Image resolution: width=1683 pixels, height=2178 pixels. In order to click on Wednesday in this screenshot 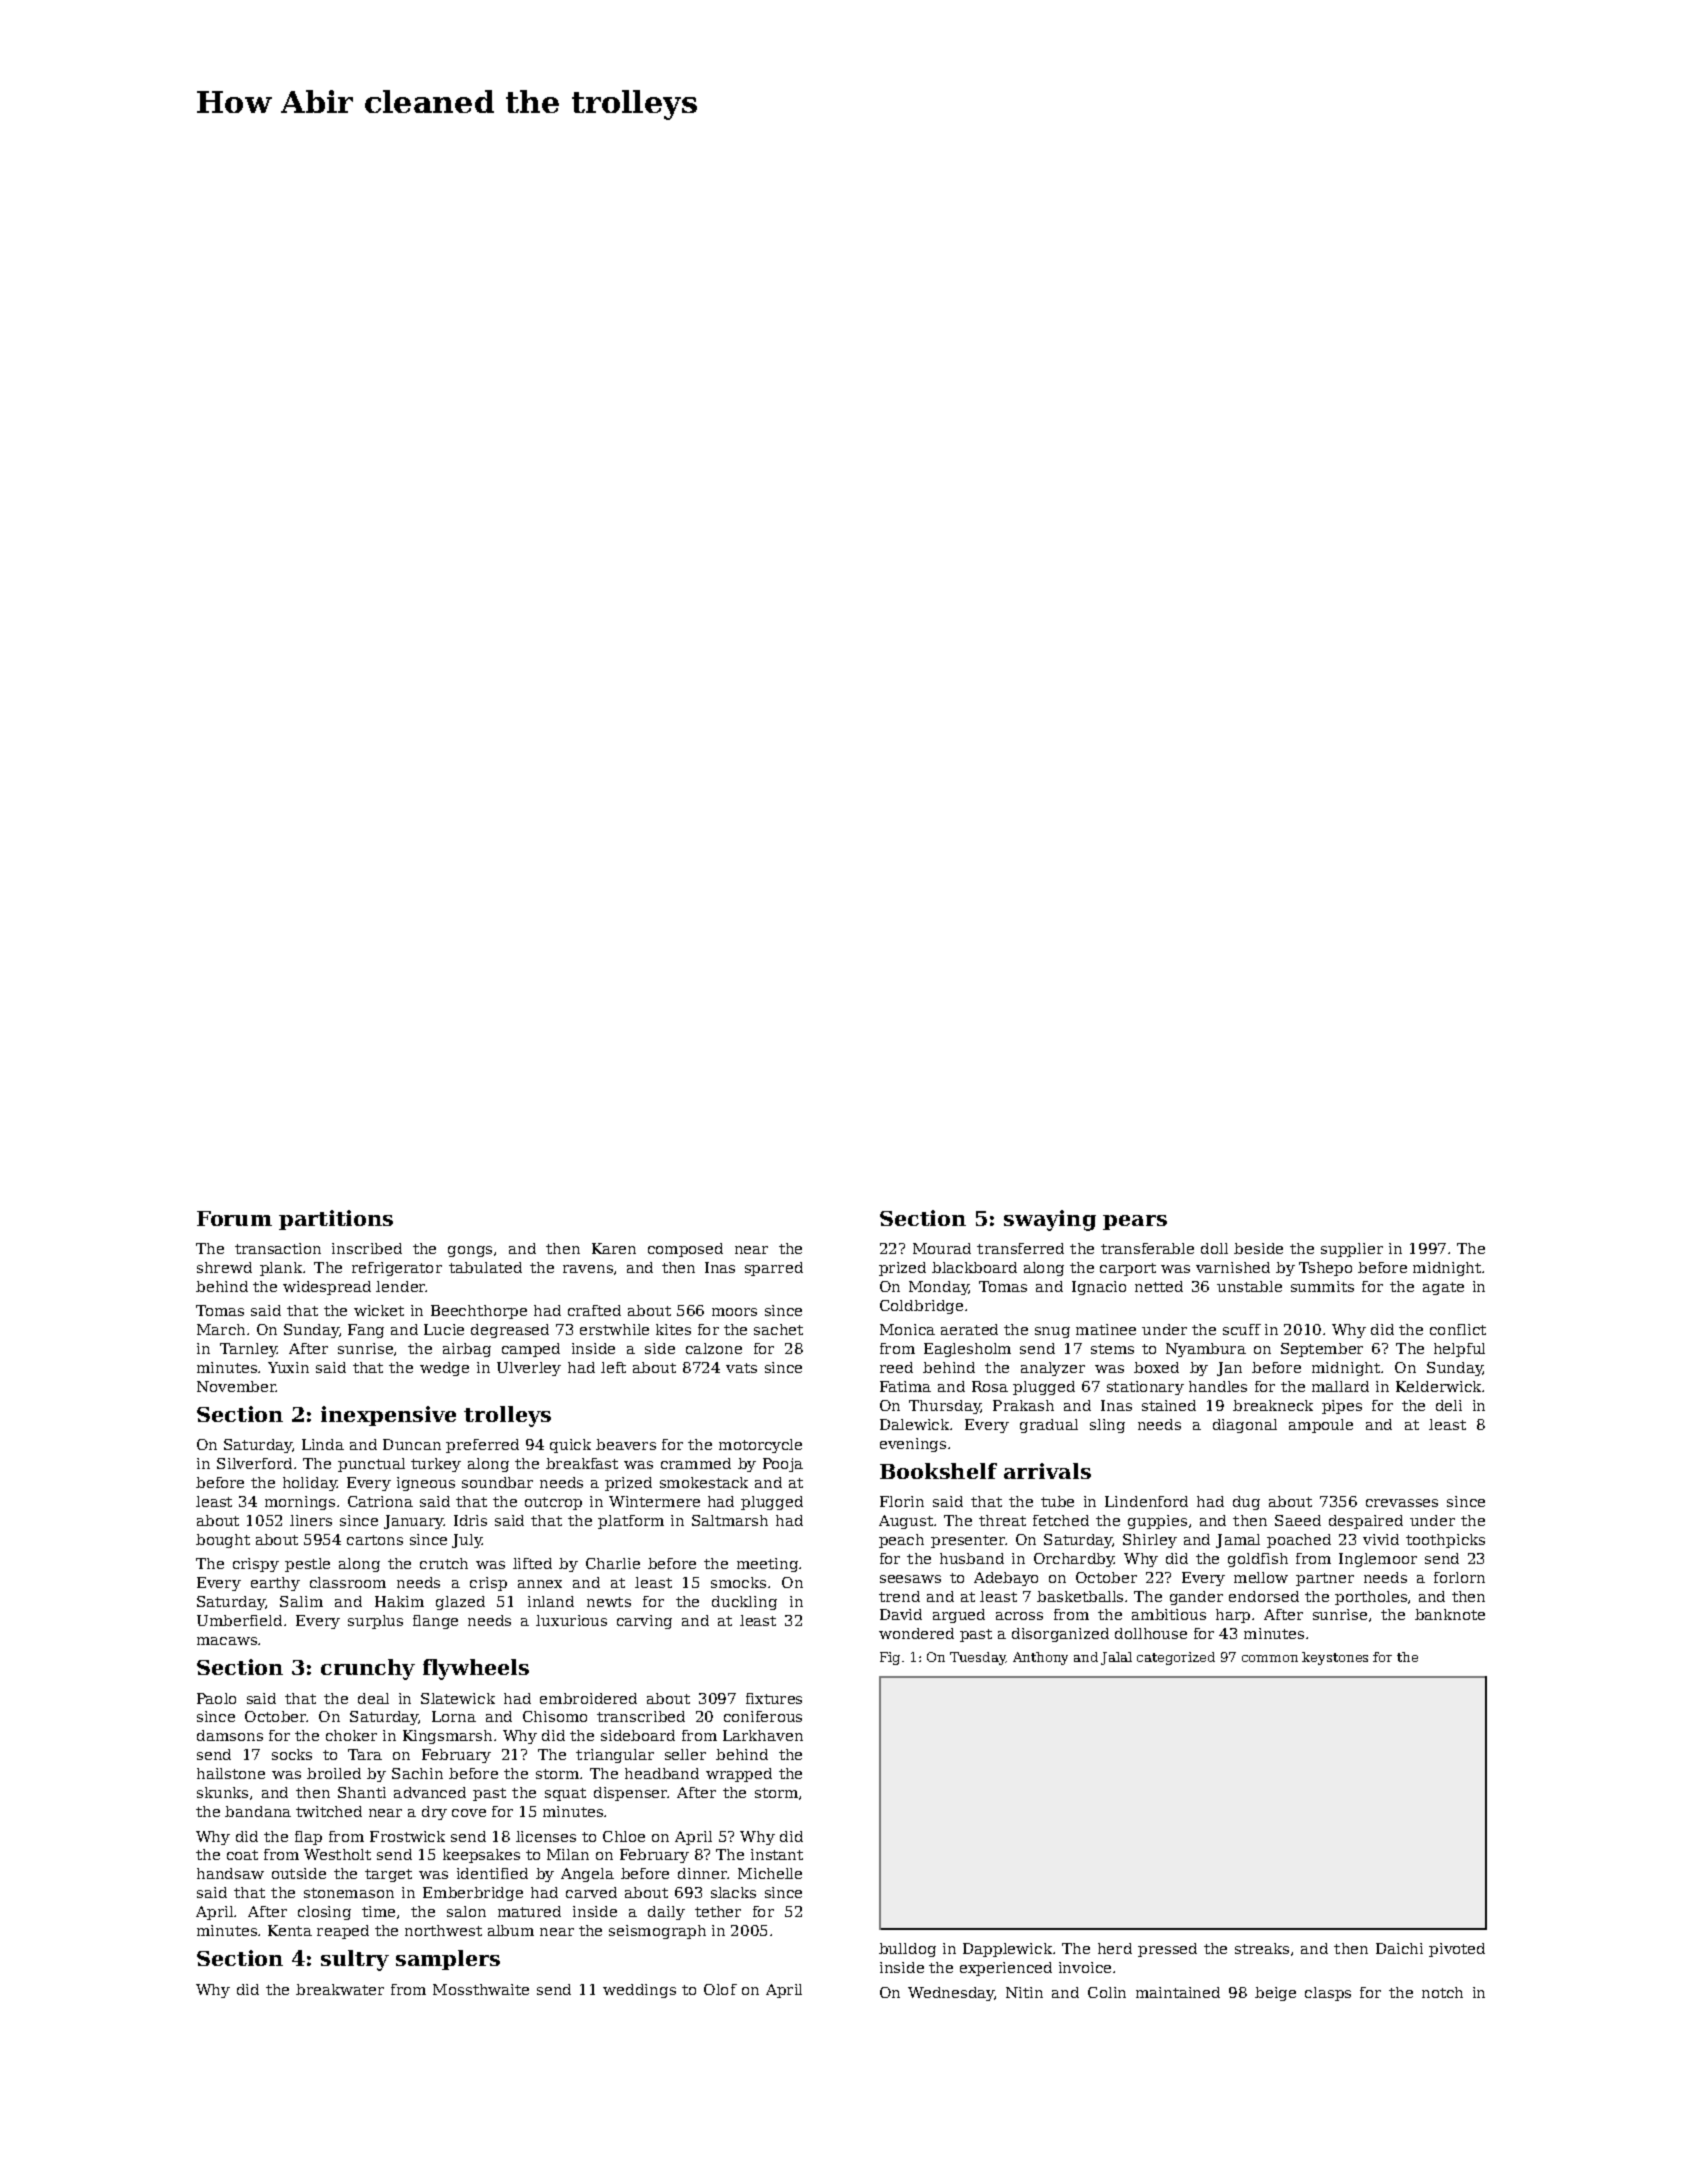, I will do `click(951, 1994)`.
